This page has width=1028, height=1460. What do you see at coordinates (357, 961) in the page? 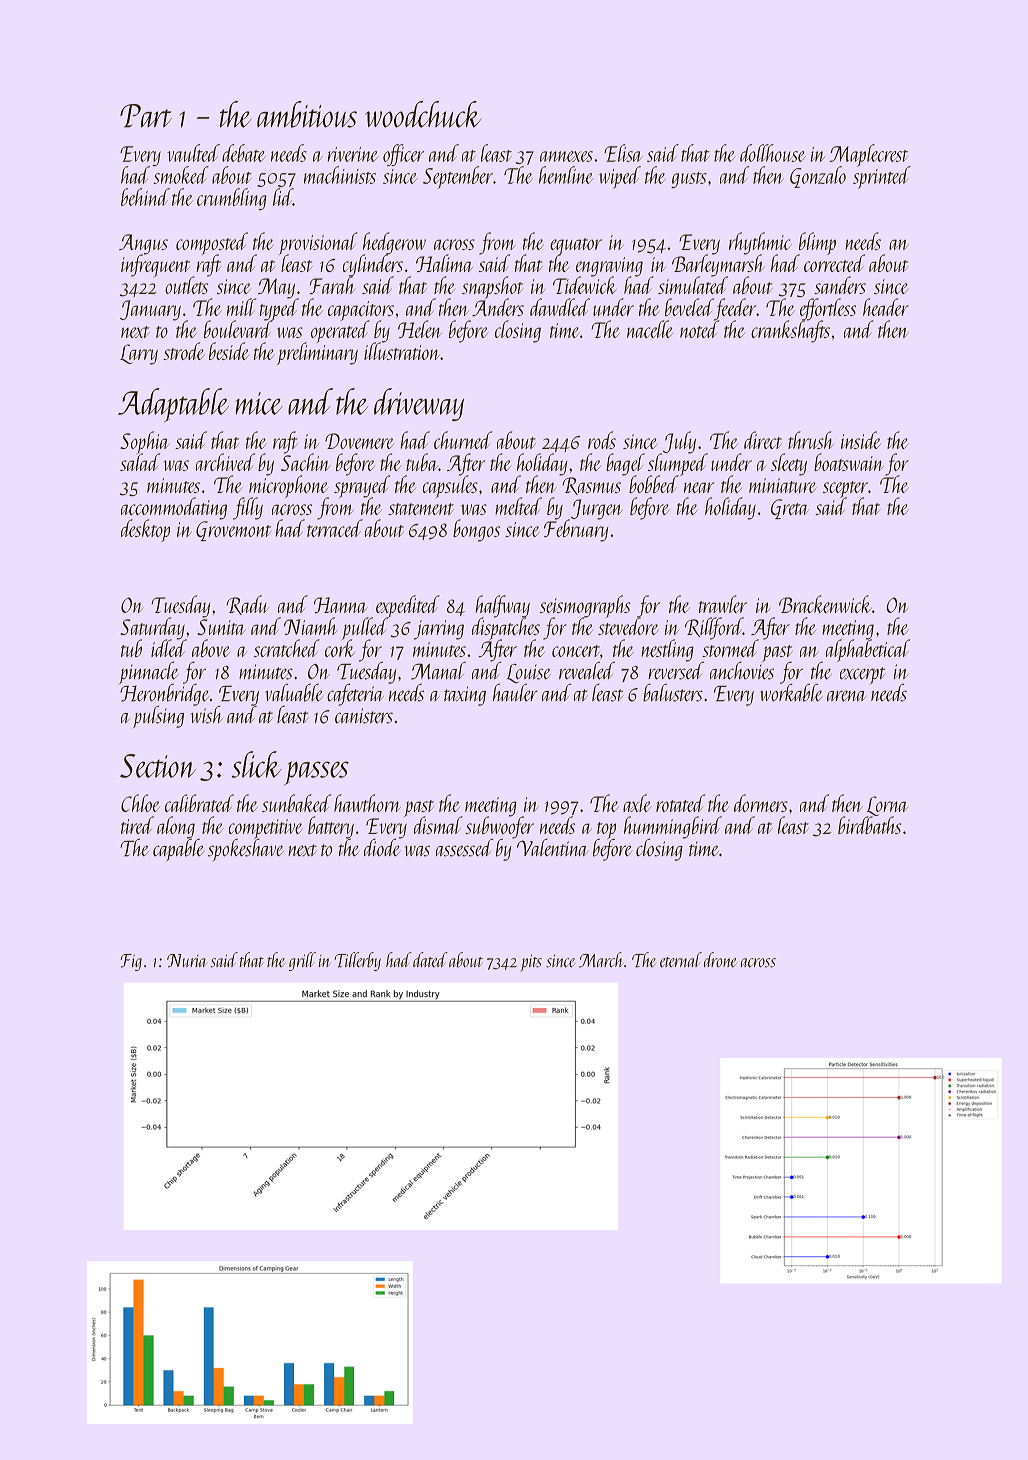
I see `Tillerby` at bounding box center [357, 961].
